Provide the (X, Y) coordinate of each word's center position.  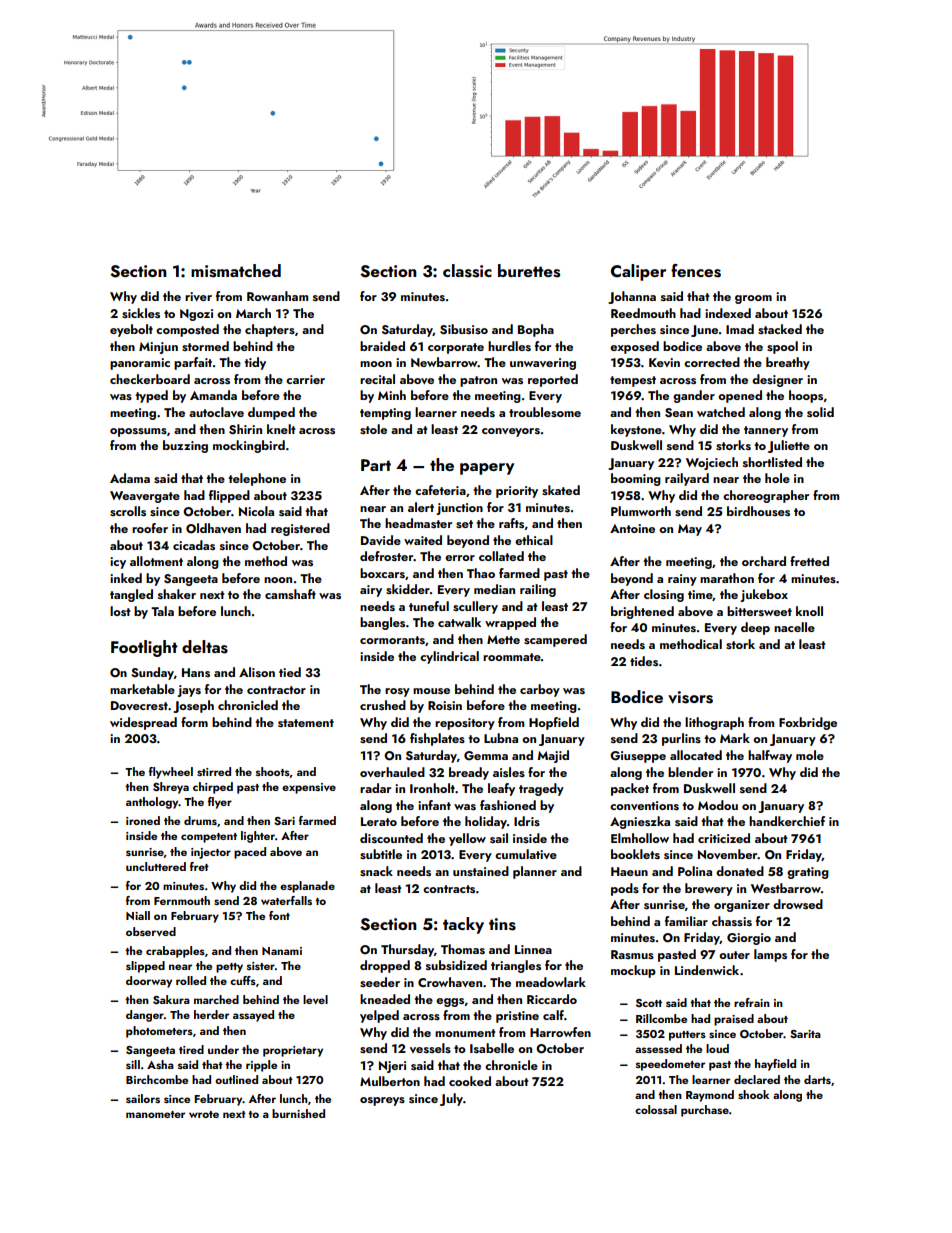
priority (517, 492)
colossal (656, 1109)
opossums (138, 432)
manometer (155, 1114)
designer (777, 380)
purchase (705, 1111)
